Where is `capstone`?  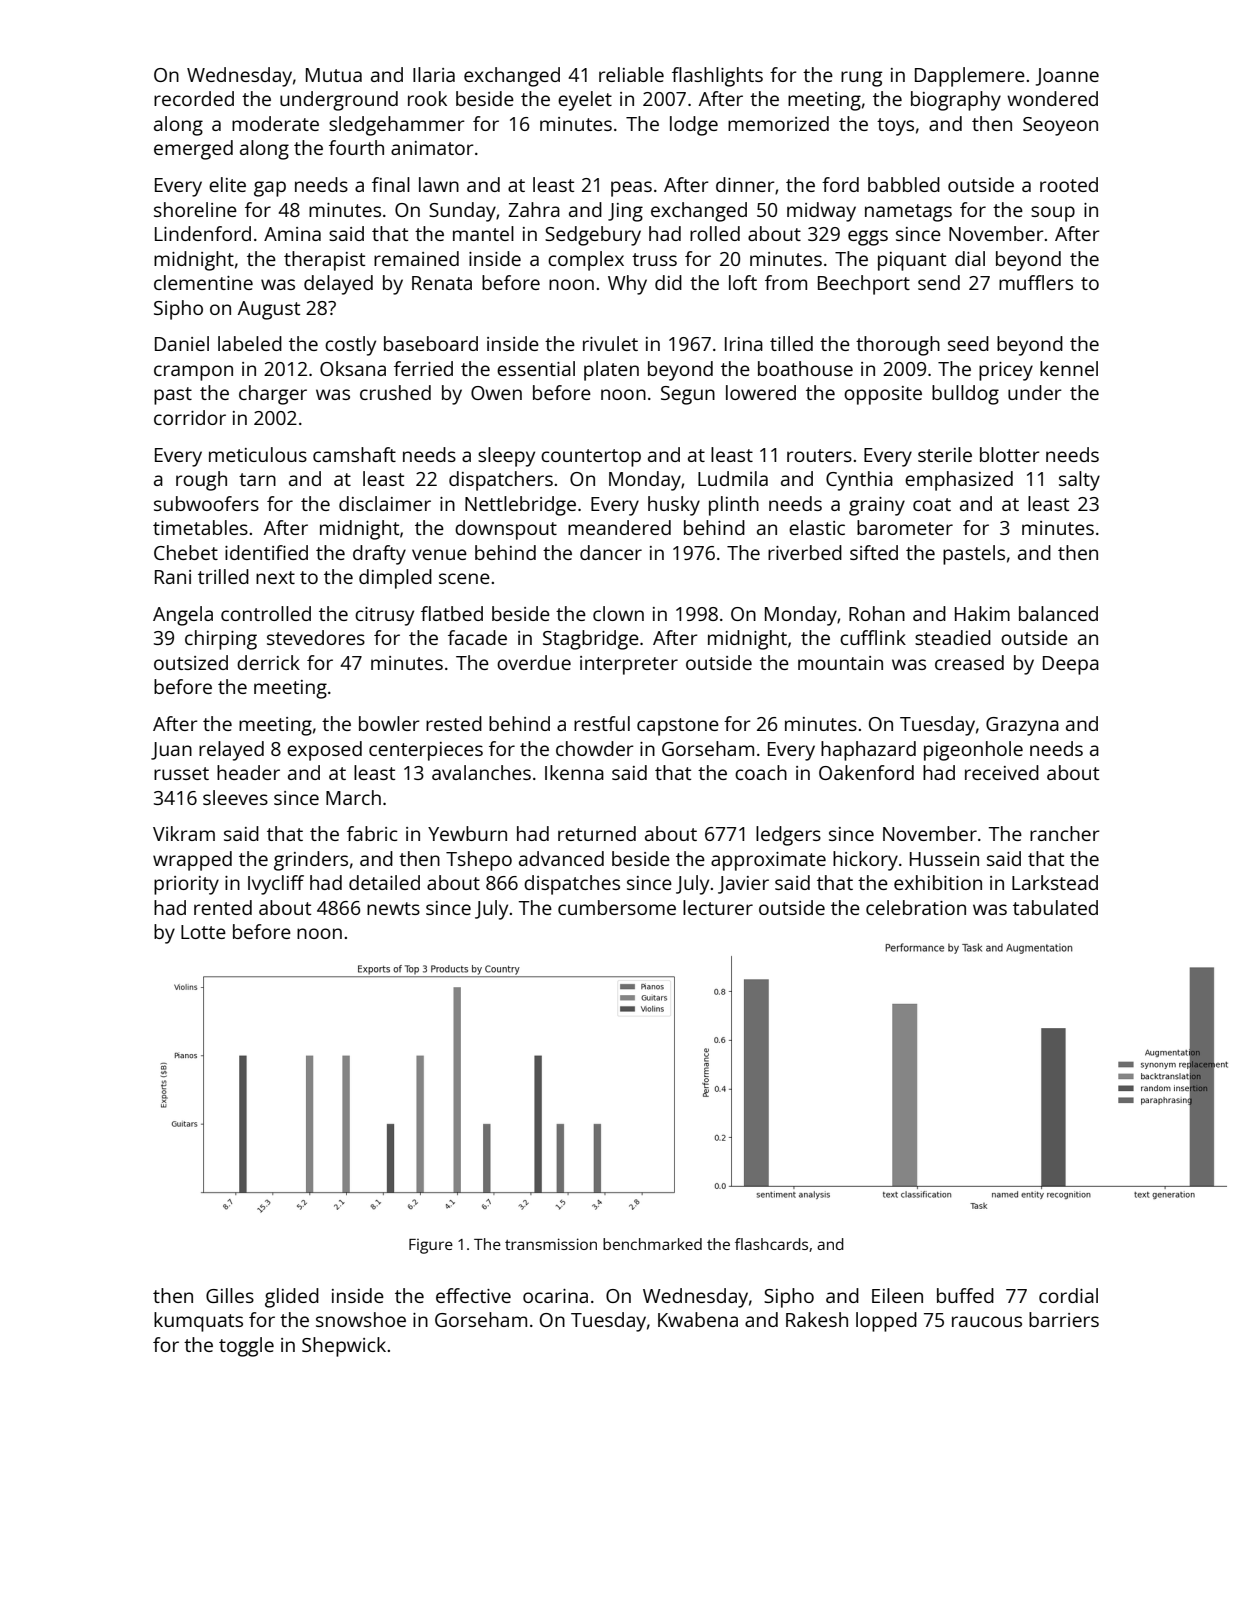
capstone is located at coordinates (678, 727).
